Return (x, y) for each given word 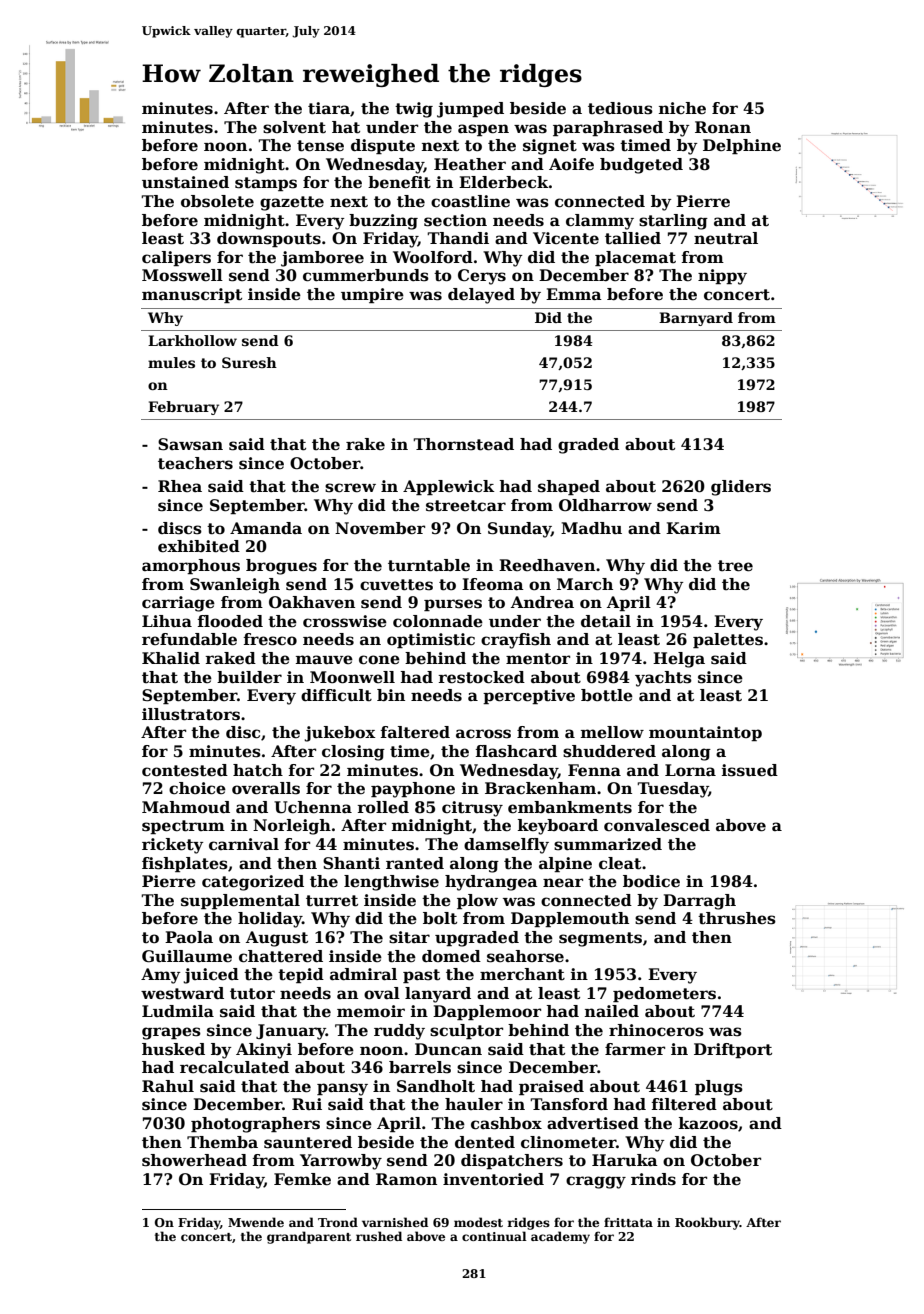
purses (453, 605)
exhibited (199, 546)
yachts (663, 679)
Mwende (256, 1222)
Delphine (742, 146)
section (455, 220)
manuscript (192, 295)
